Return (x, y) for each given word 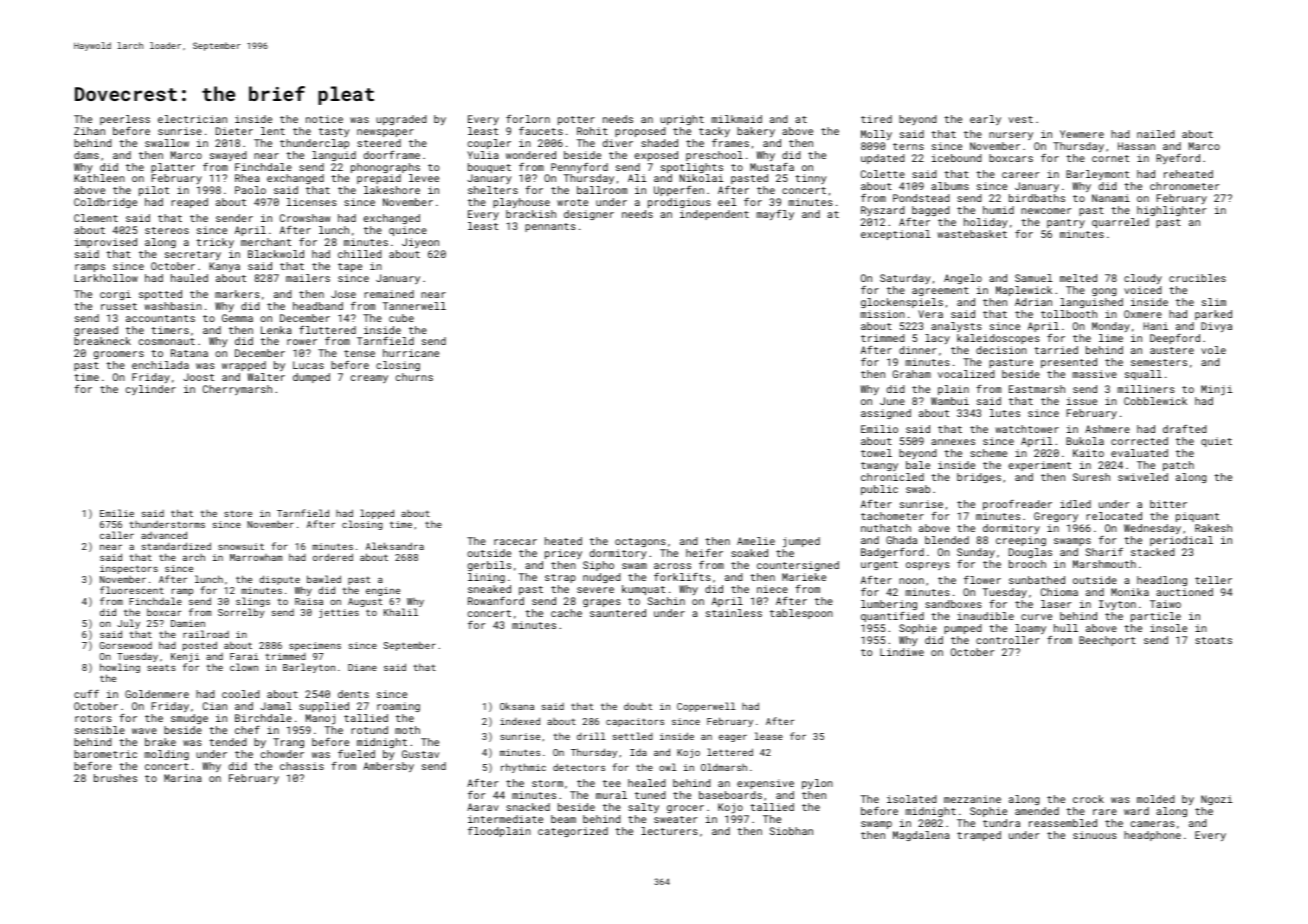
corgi (115, 295)
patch (1178, 466)
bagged (931, 211)
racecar (515, 542)
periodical (1181, 541)
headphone (1152, 836)
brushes (115, 778)
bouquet (489, 168)
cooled (241, 694)
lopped (377, 514)
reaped (189, 203)
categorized (573, 832)
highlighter (1171, 211)
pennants (550, 227)
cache (566, 613)
